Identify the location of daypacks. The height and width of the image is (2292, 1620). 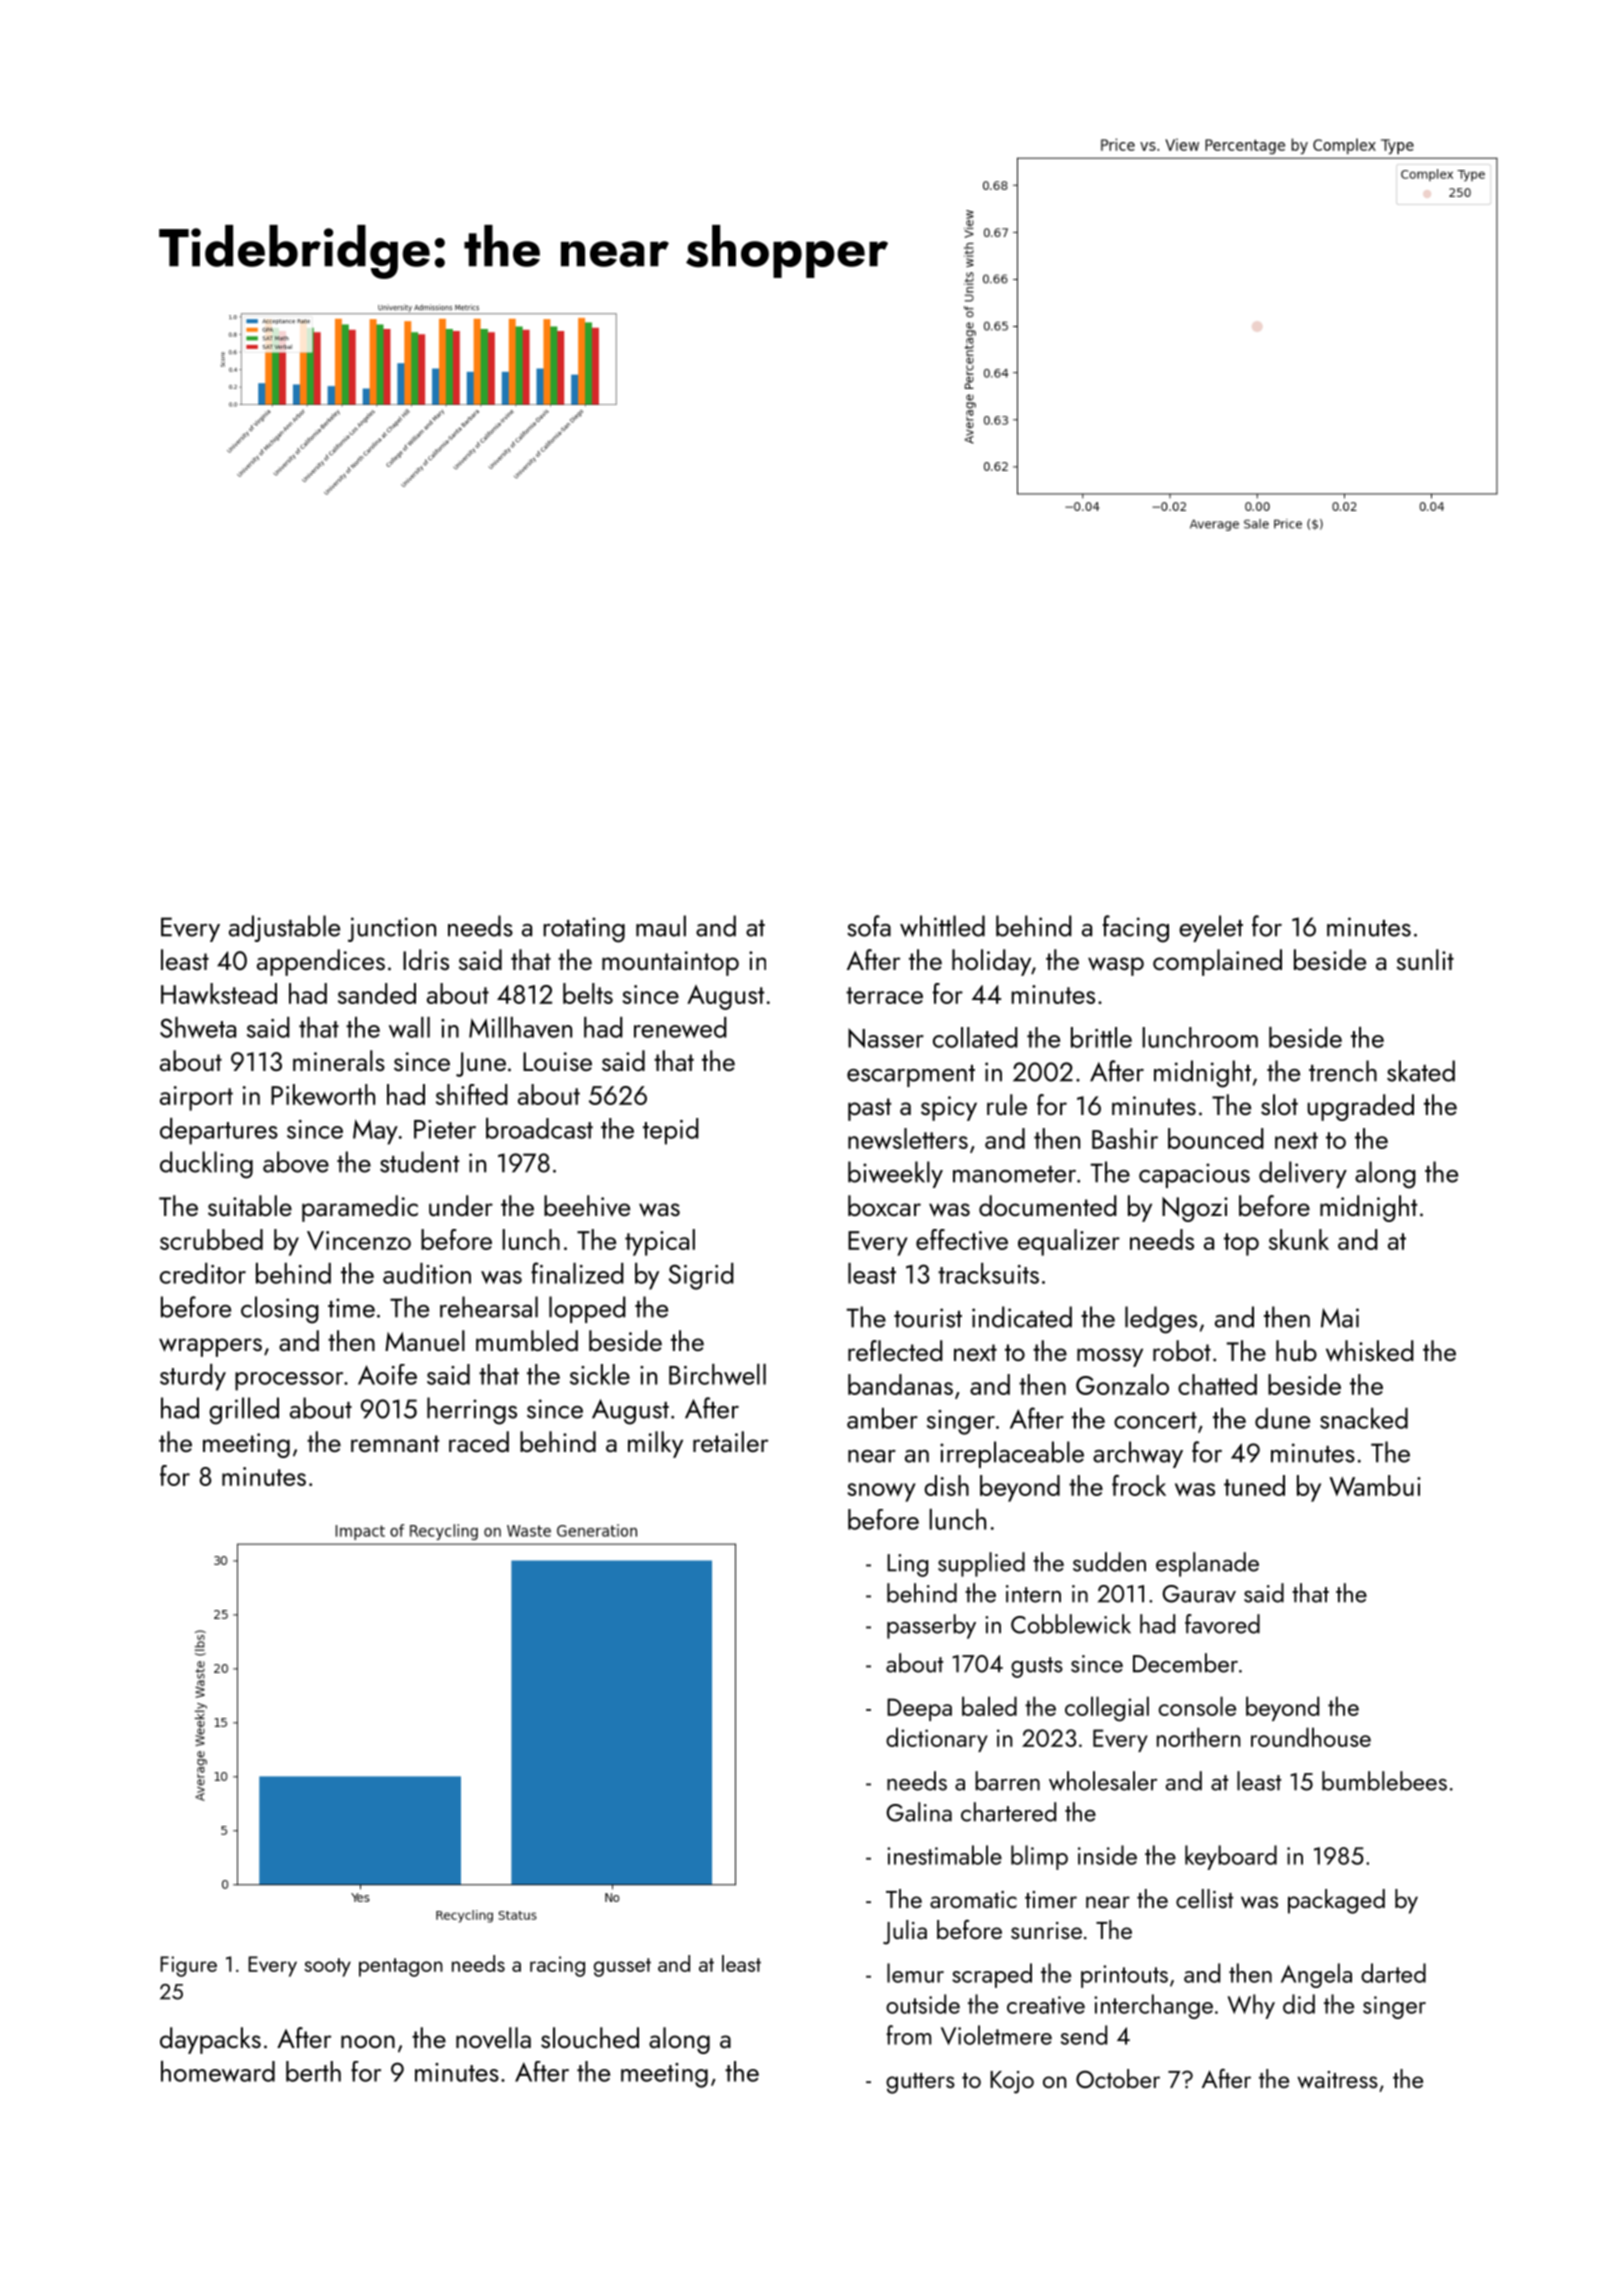
(210, 2040).
